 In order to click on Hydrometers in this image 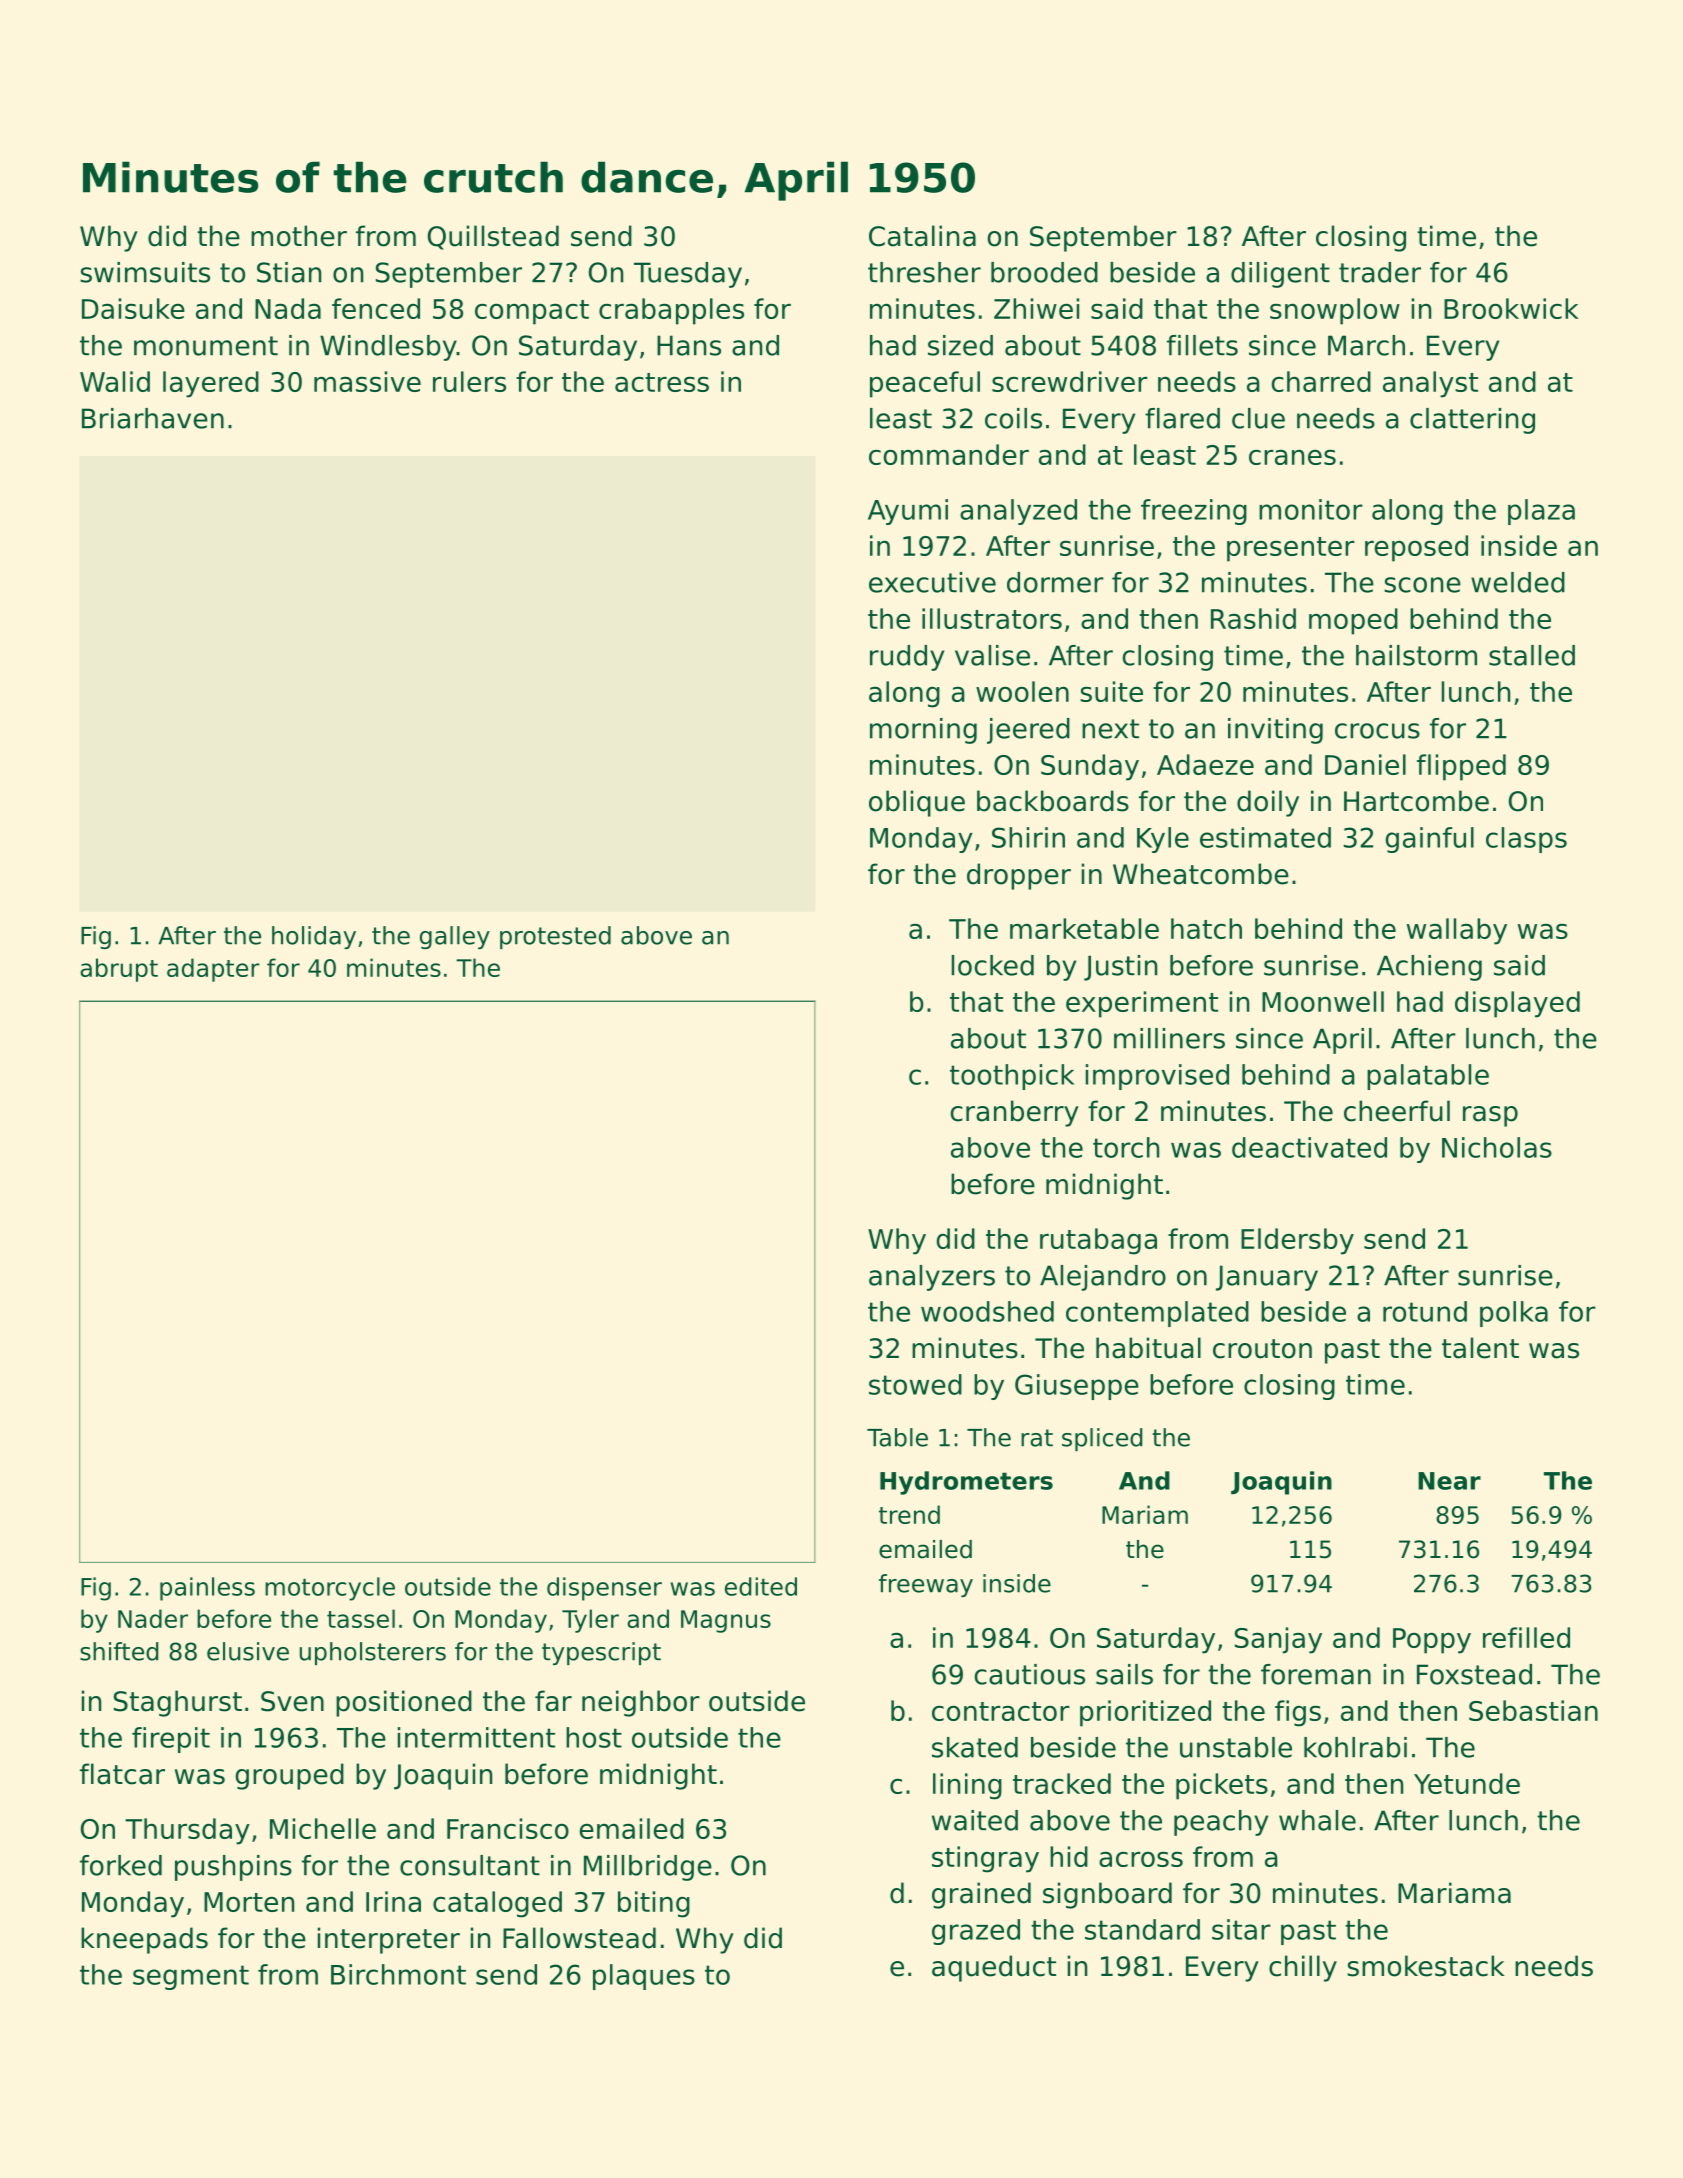, I will do `click(966, 1483)`.
